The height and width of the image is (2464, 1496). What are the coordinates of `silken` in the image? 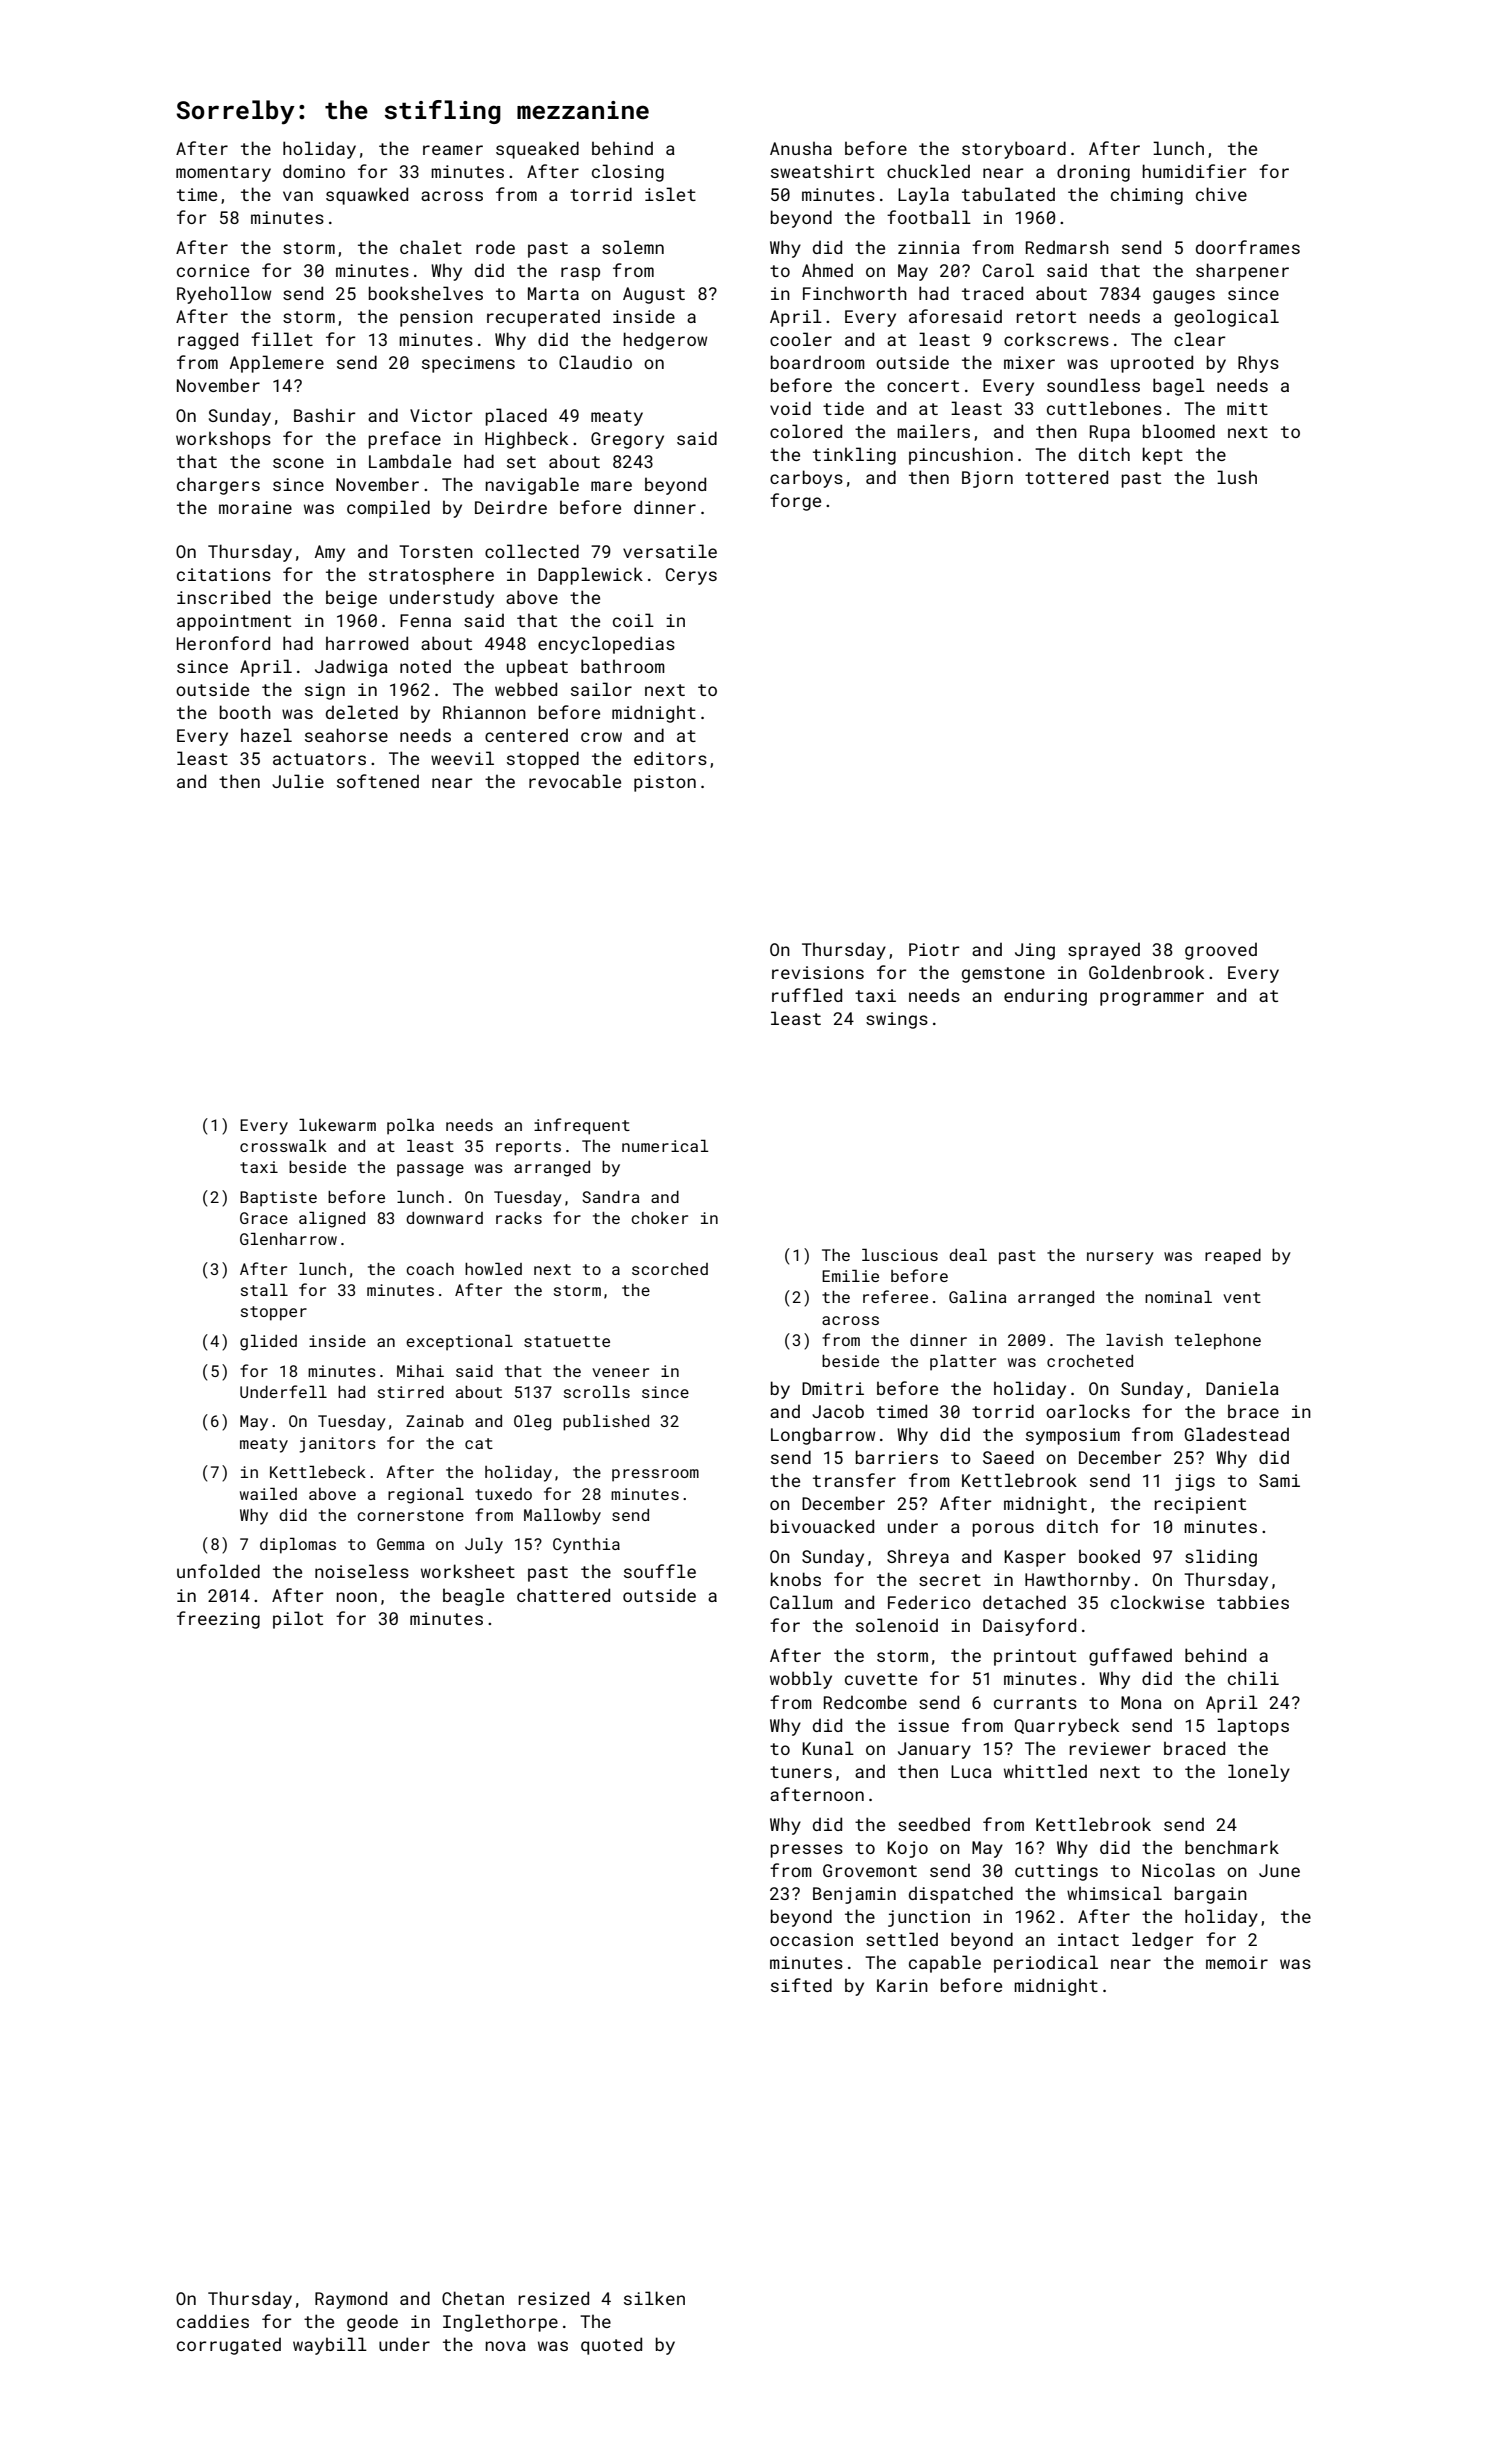 It's located at (654, 2298).
